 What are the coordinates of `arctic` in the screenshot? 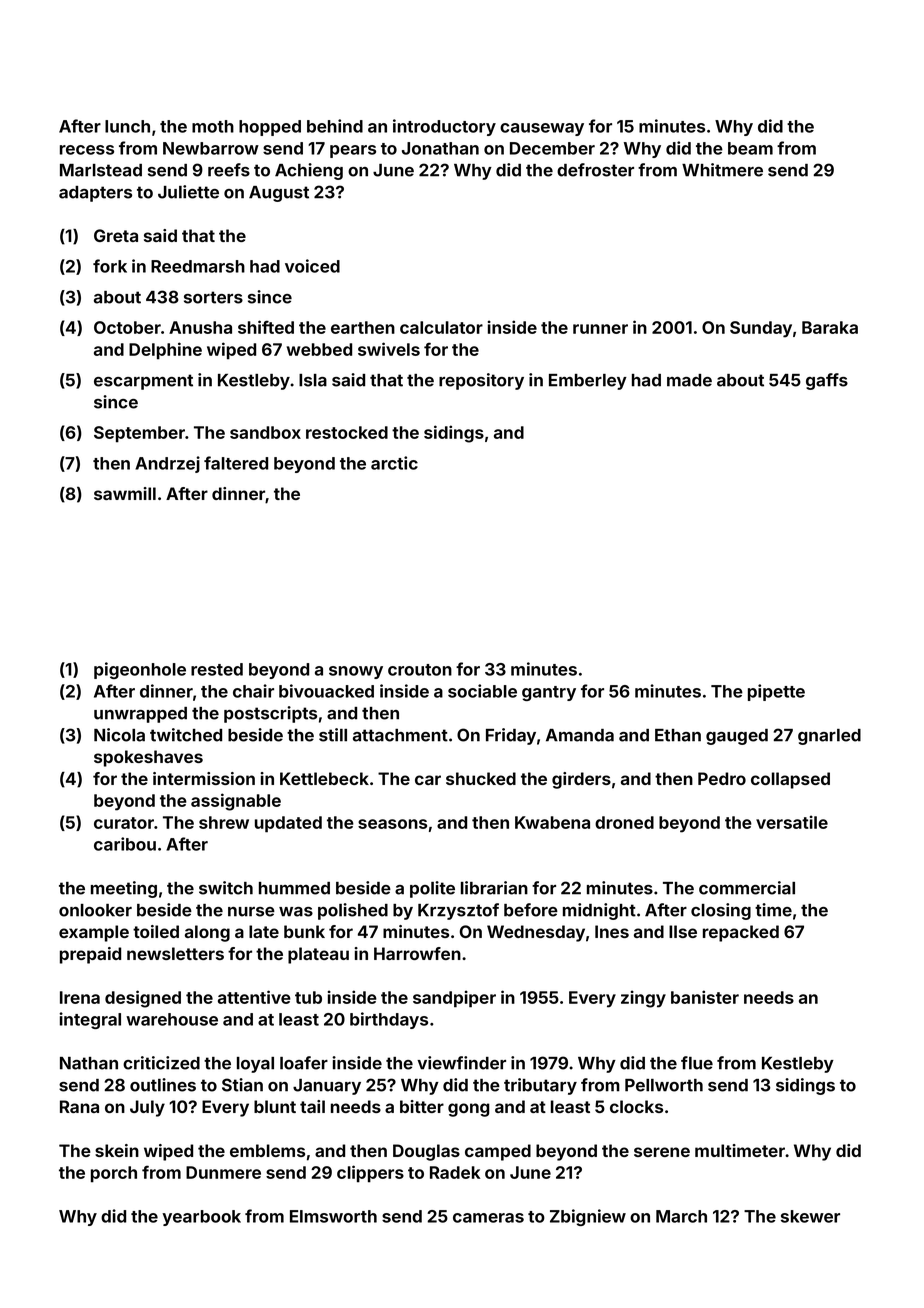 It's located at (394, 463).
